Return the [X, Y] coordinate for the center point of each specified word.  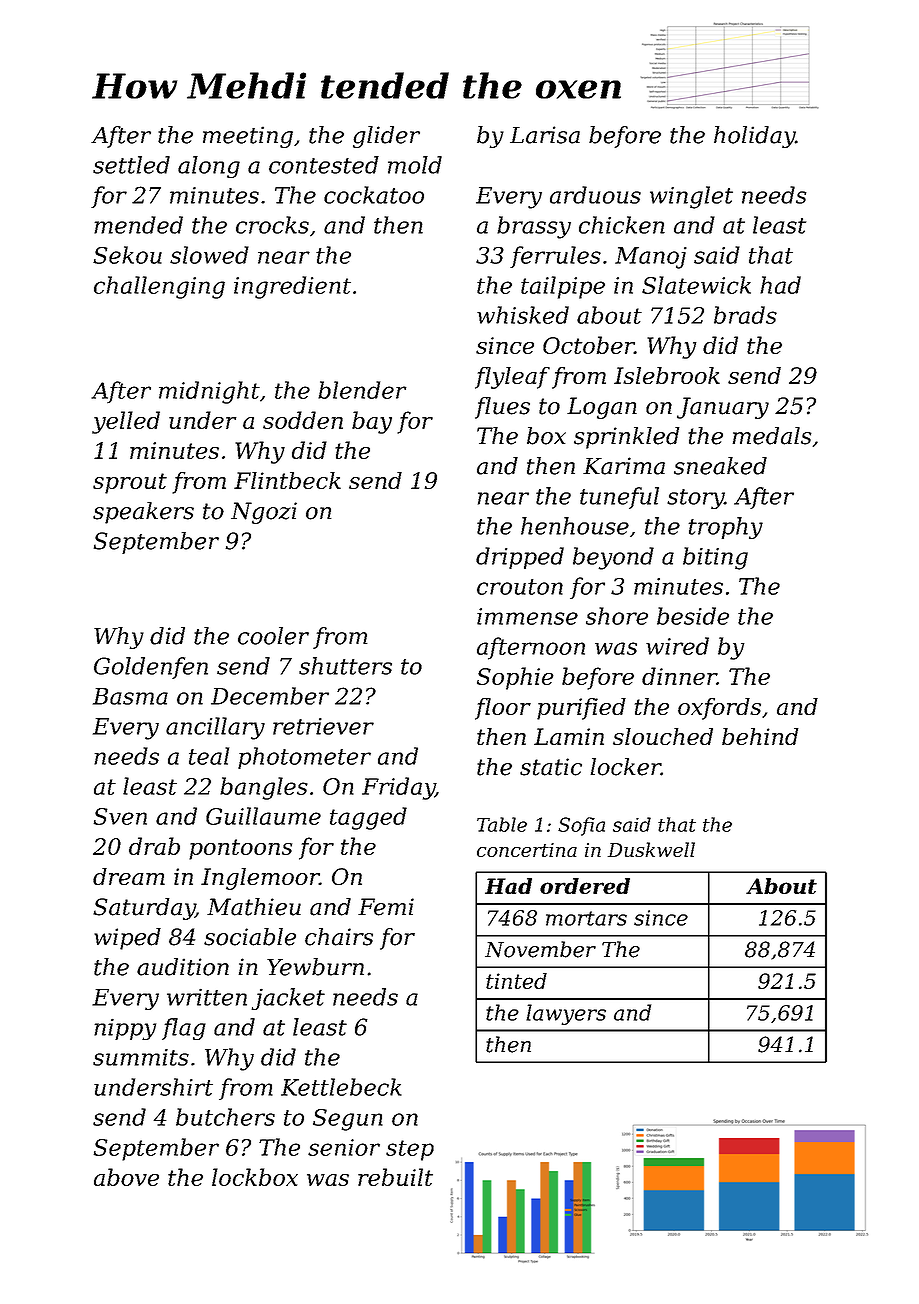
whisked [523, 315]
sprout [130, 483]
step [410, 1150]
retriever [323, 726]
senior [344, 1147]
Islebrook [667, 375]
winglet [691, 197]
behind [760, 736]
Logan [602, 408]
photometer [304, 758]
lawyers [566, 1014]
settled [131, 165]
